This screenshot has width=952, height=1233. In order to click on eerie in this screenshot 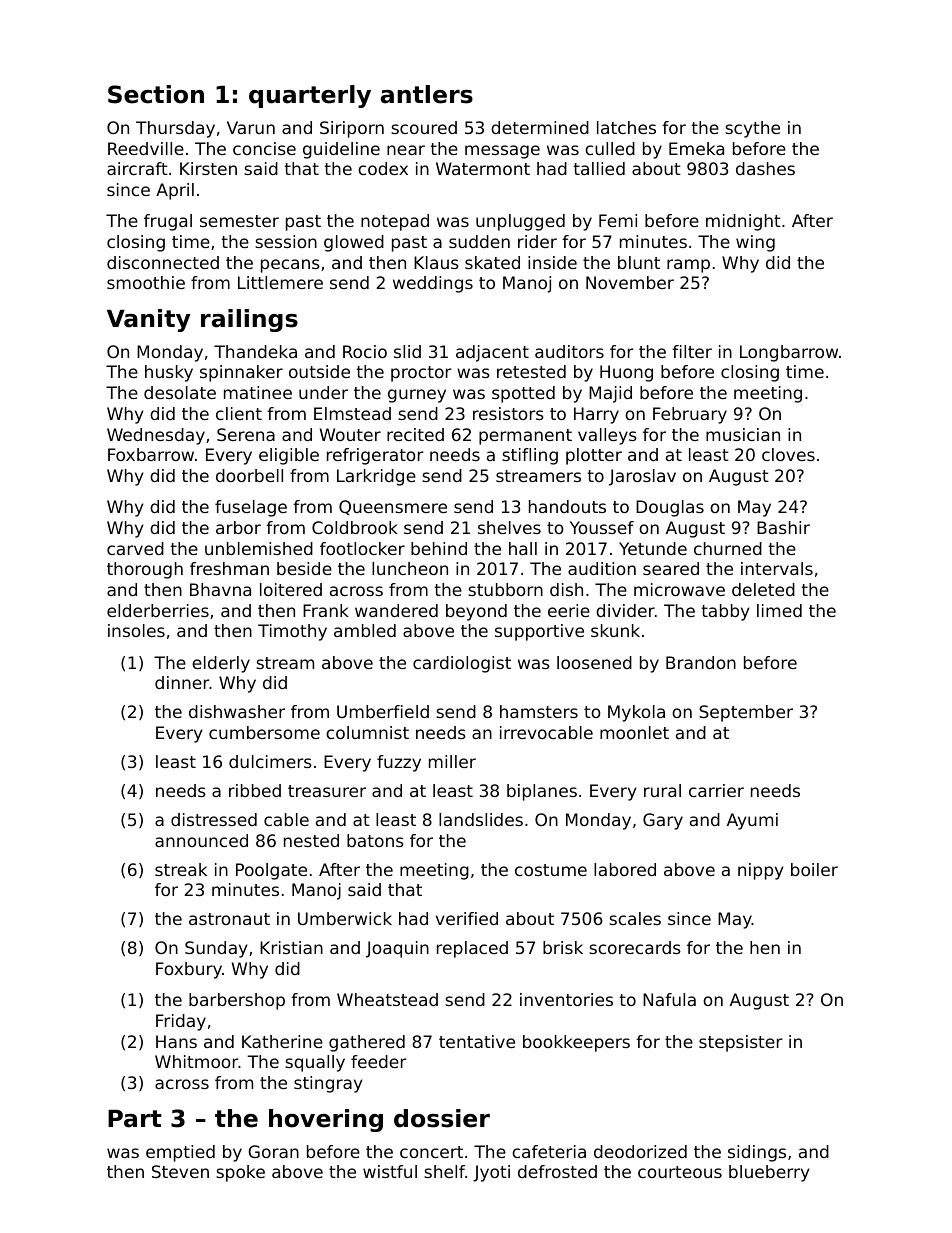, I will do `click(569, 610)`.
